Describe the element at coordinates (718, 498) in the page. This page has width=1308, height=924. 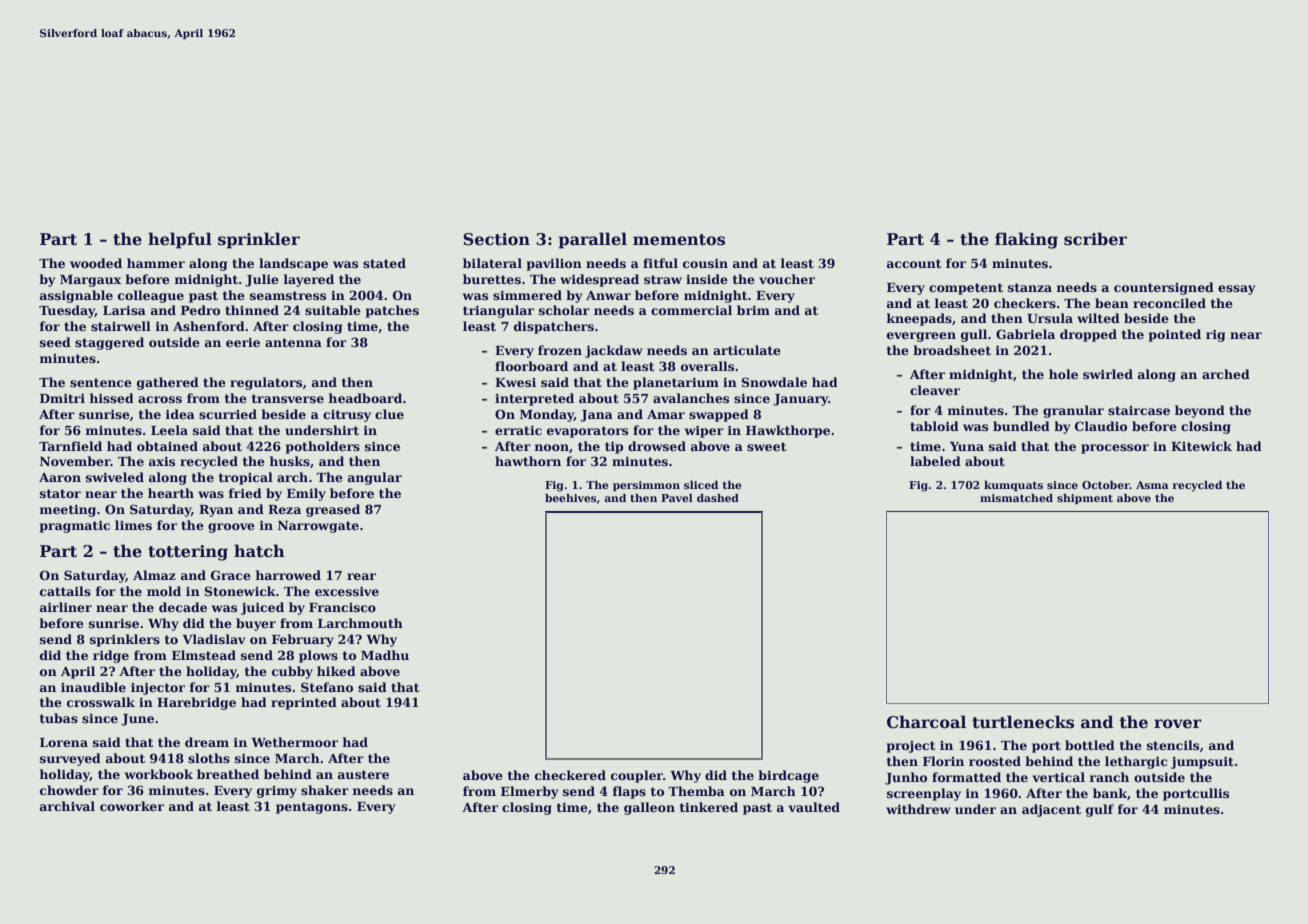
I see `dashed` at that location.
